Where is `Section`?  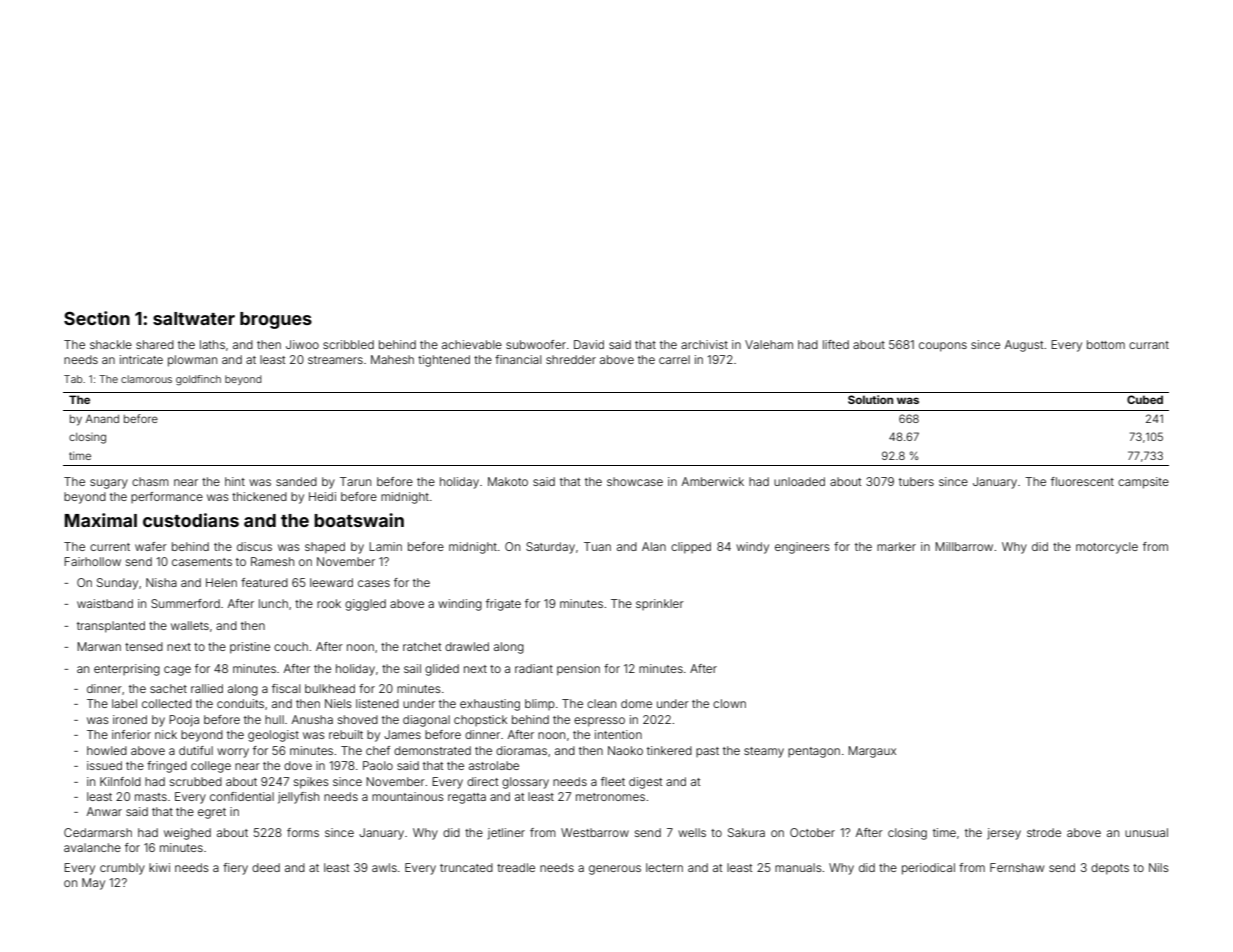
Section is located at coordinates (97, 318).
